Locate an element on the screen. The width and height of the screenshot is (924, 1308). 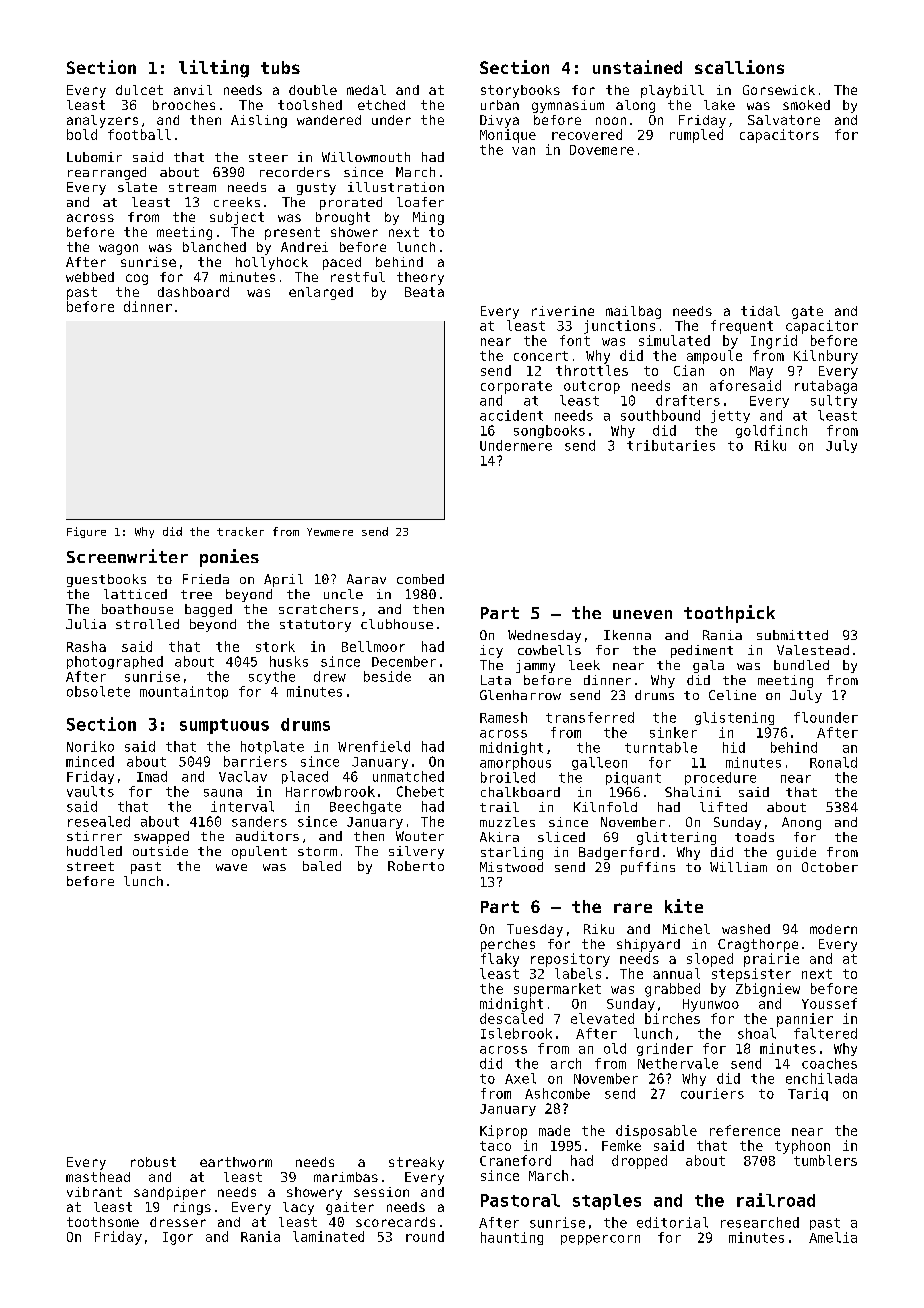
Figure is located at coordinates (86, 532).
